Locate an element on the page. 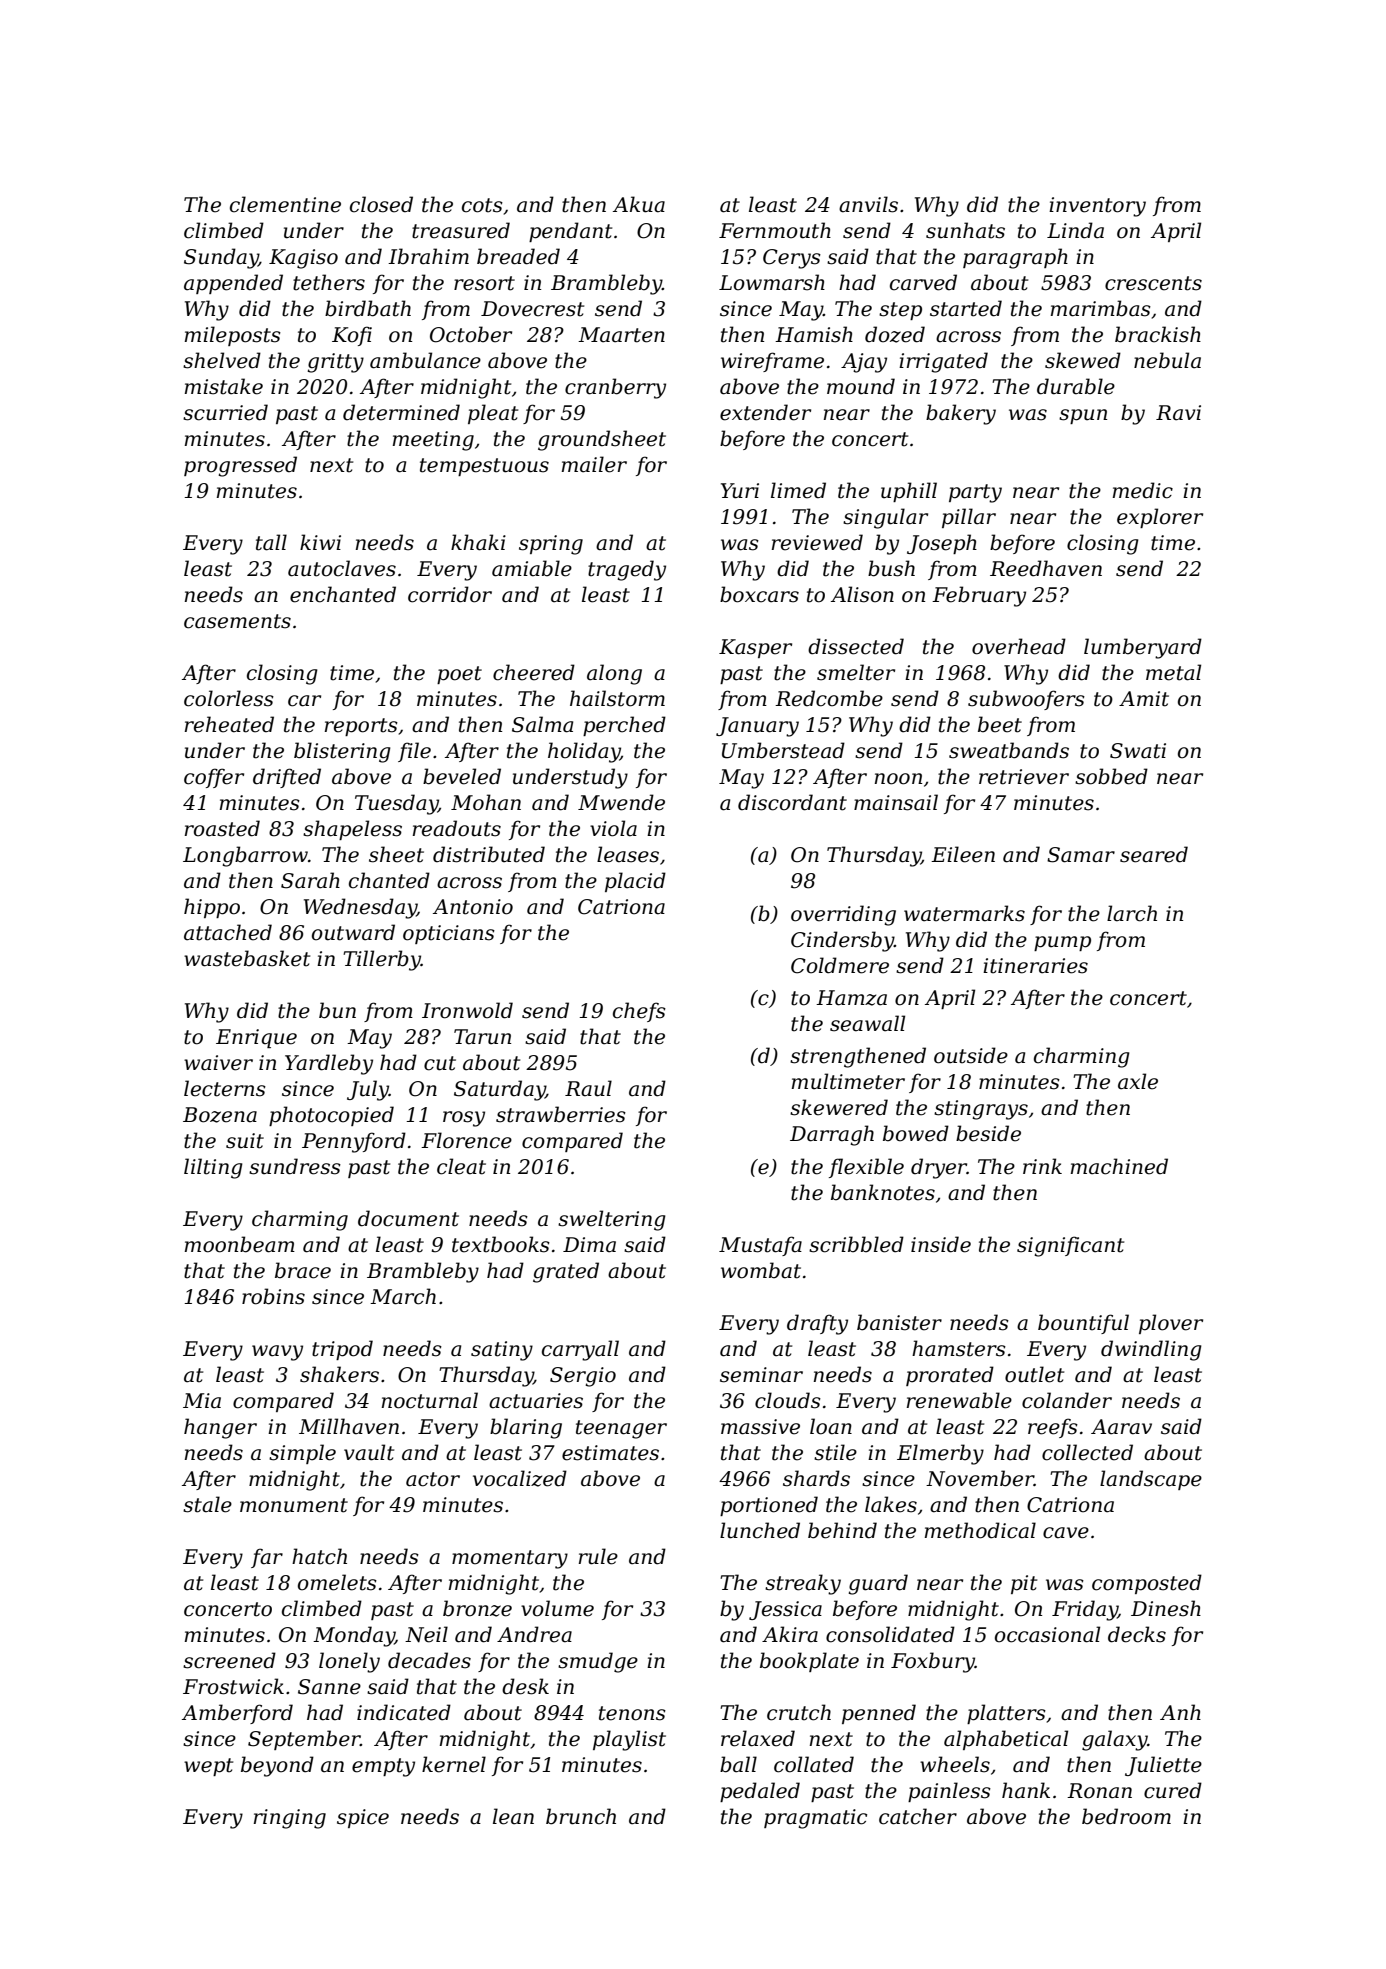  ringing is located at coordinates (290, 1819).
